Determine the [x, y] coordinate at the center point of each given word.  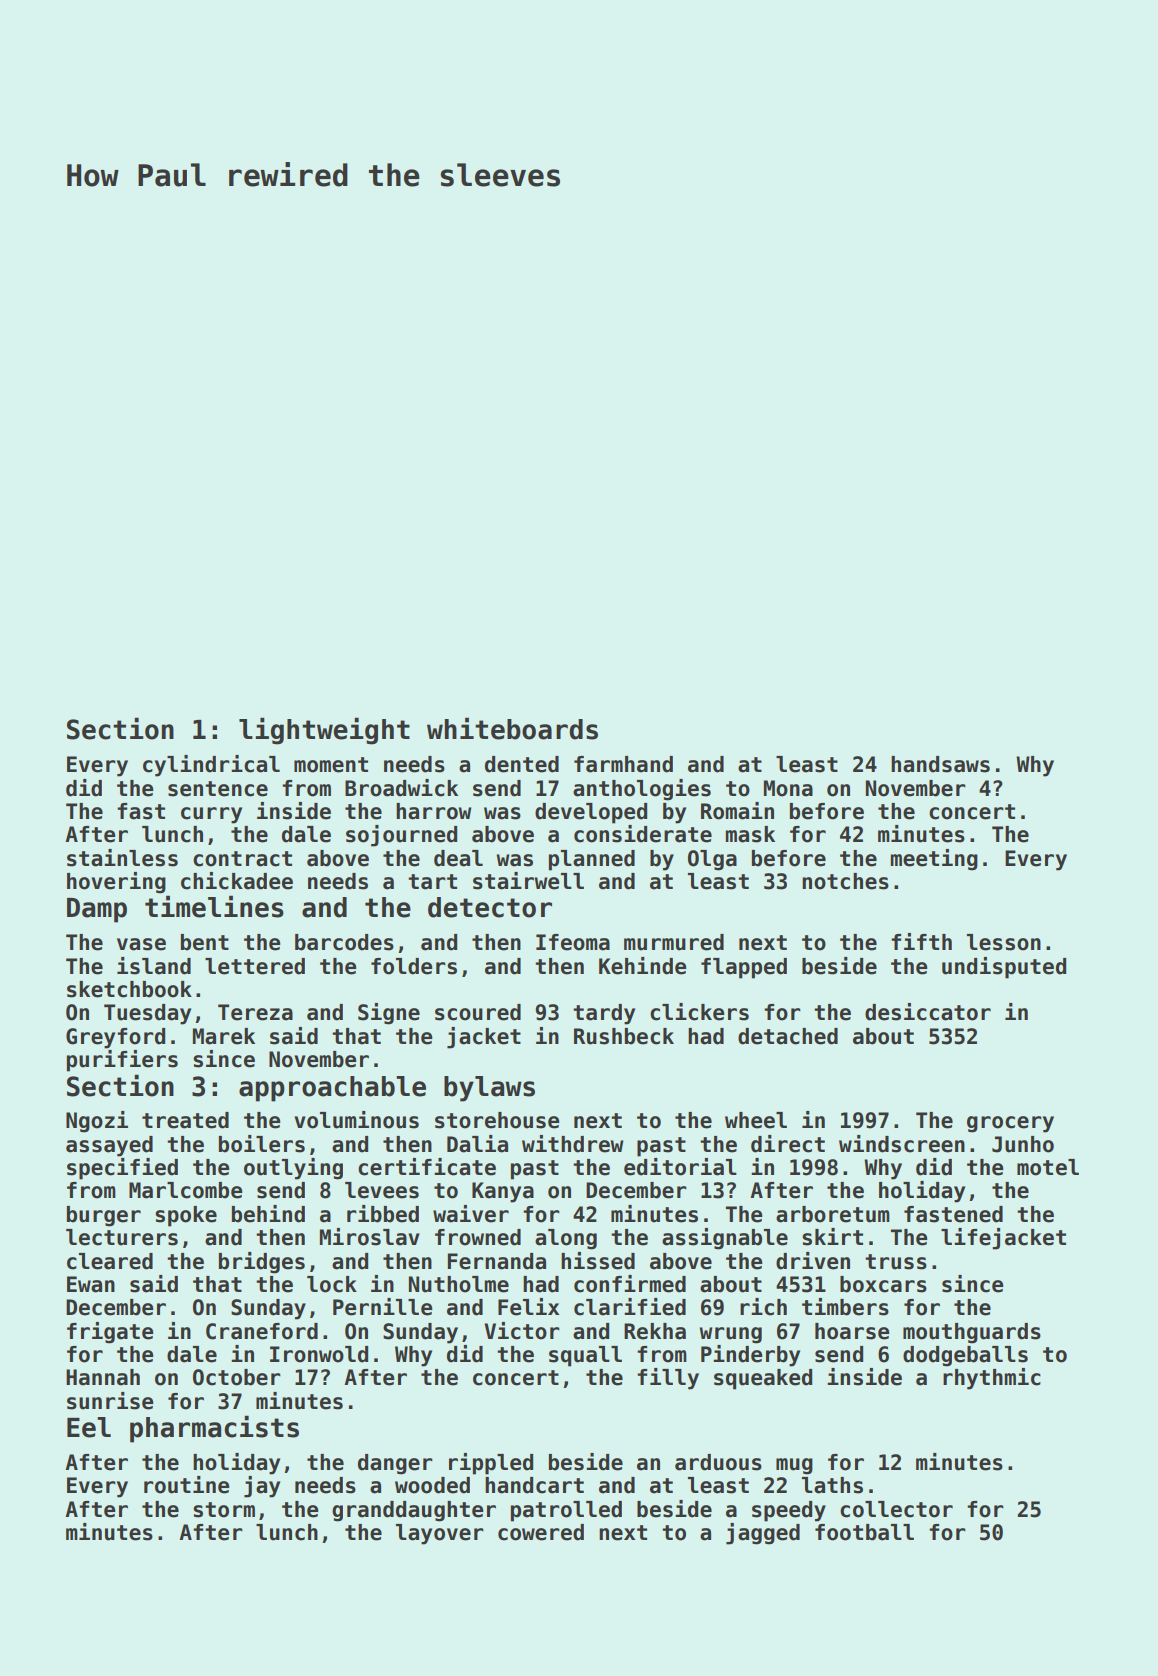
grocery [1010, 1124]
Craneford [262, 1331]
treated [185, 1120]
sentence [218, 789]
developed [591, 813]
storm [224, 1510]
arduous [718, 1462]
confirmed [630, 1284]
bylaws [489, 1089]
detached [788, 1036]
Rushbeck [624, 1036]
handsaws [940, 764]
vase [141, 944]
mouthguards [972, 1333]
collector [896, 1509]
